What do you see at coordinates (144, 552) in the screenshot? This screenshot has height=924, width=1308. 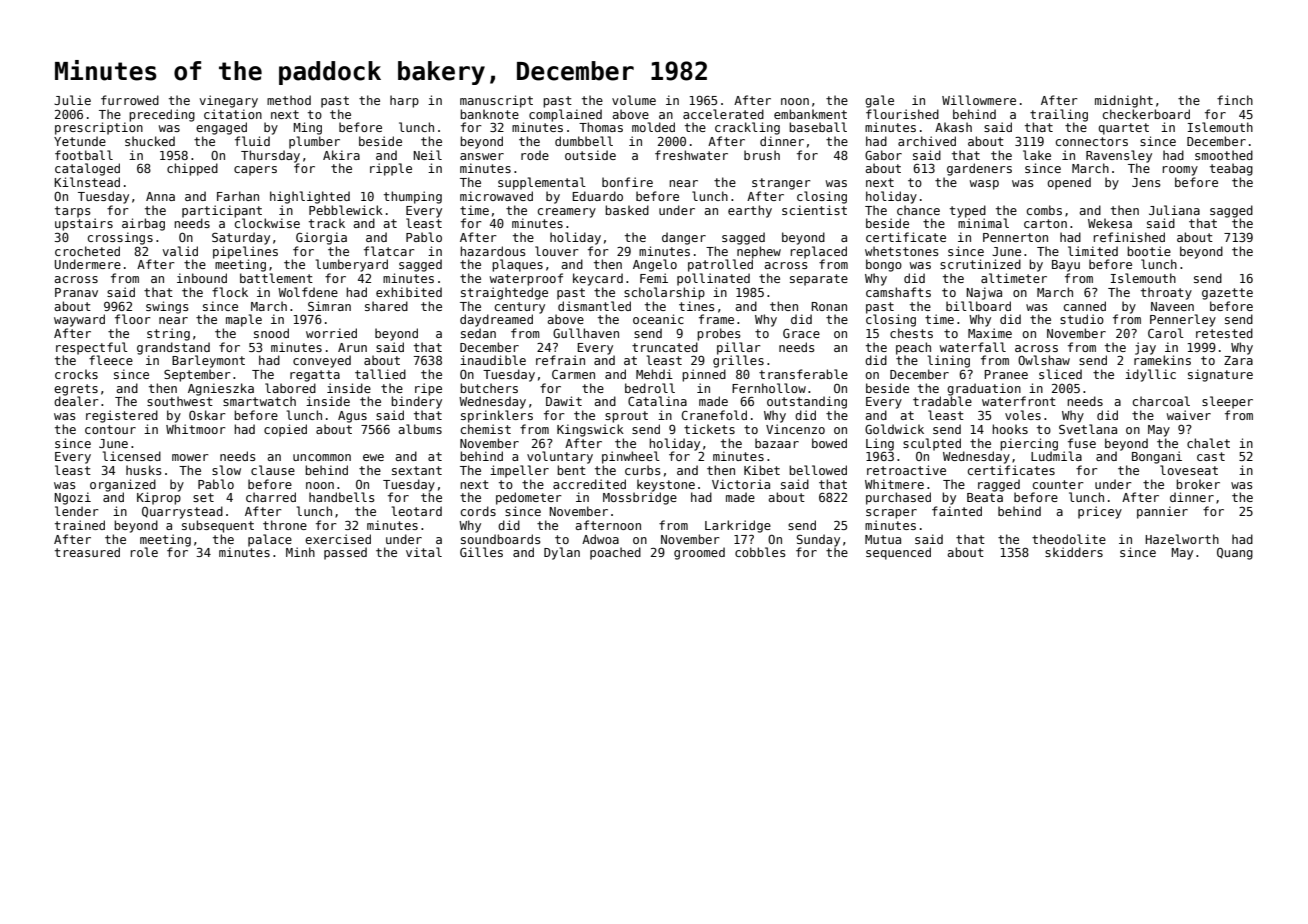 I see `role` at bounding box center [144, 552].
